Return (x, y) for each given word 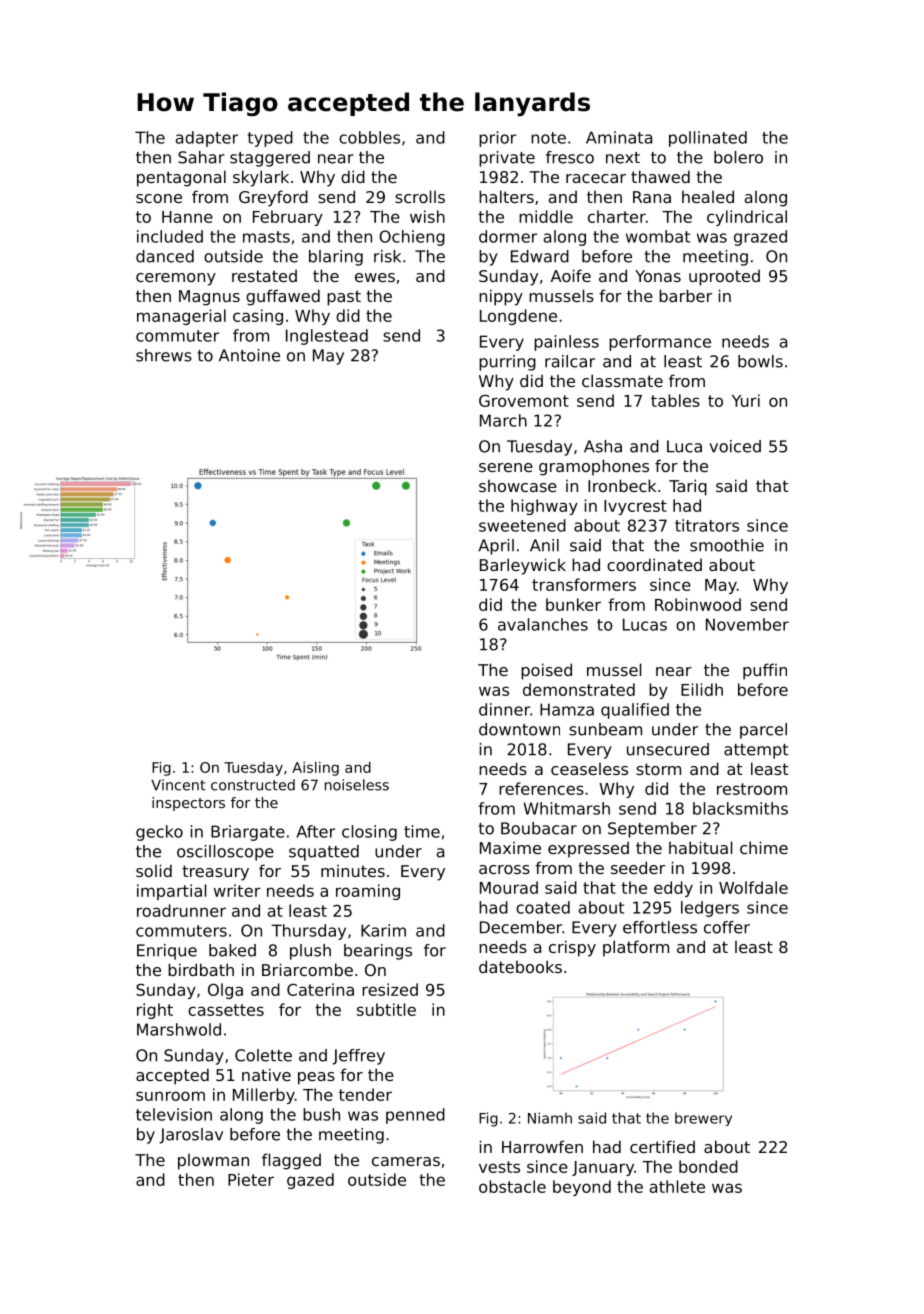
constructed (253, 785)
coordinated (654, 564)
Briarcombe (307, 969)
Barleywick (523, 566)
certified (662, 1146)
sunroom (170, 1096)
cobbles (369, 137)
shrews (164, 355)
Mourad (509, 887)
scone (159, 198)
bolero (738, 157)
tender (365, 1094)
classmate (622, 380)
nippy (501, 297)
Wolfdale (753, 887)
